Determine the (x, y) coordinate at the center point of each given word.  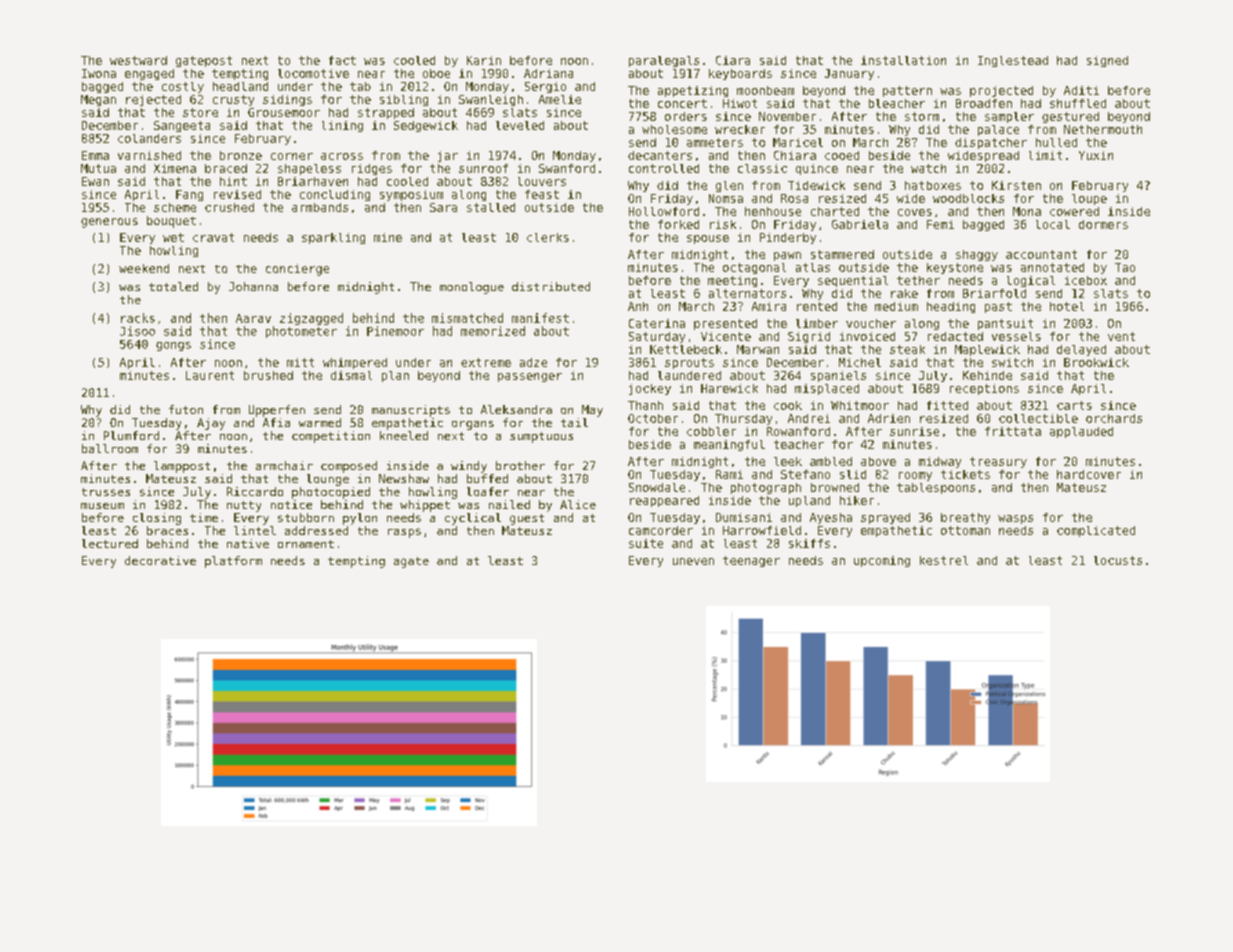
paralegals (664, 61)
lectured (110, 543)
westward (138, 60)
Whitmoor (860, 405)
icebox (1086, 280)
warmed (320, 422)
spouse (708, 239)
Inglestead (1013, 61)
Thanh (645, 405)
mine (388, 237)
